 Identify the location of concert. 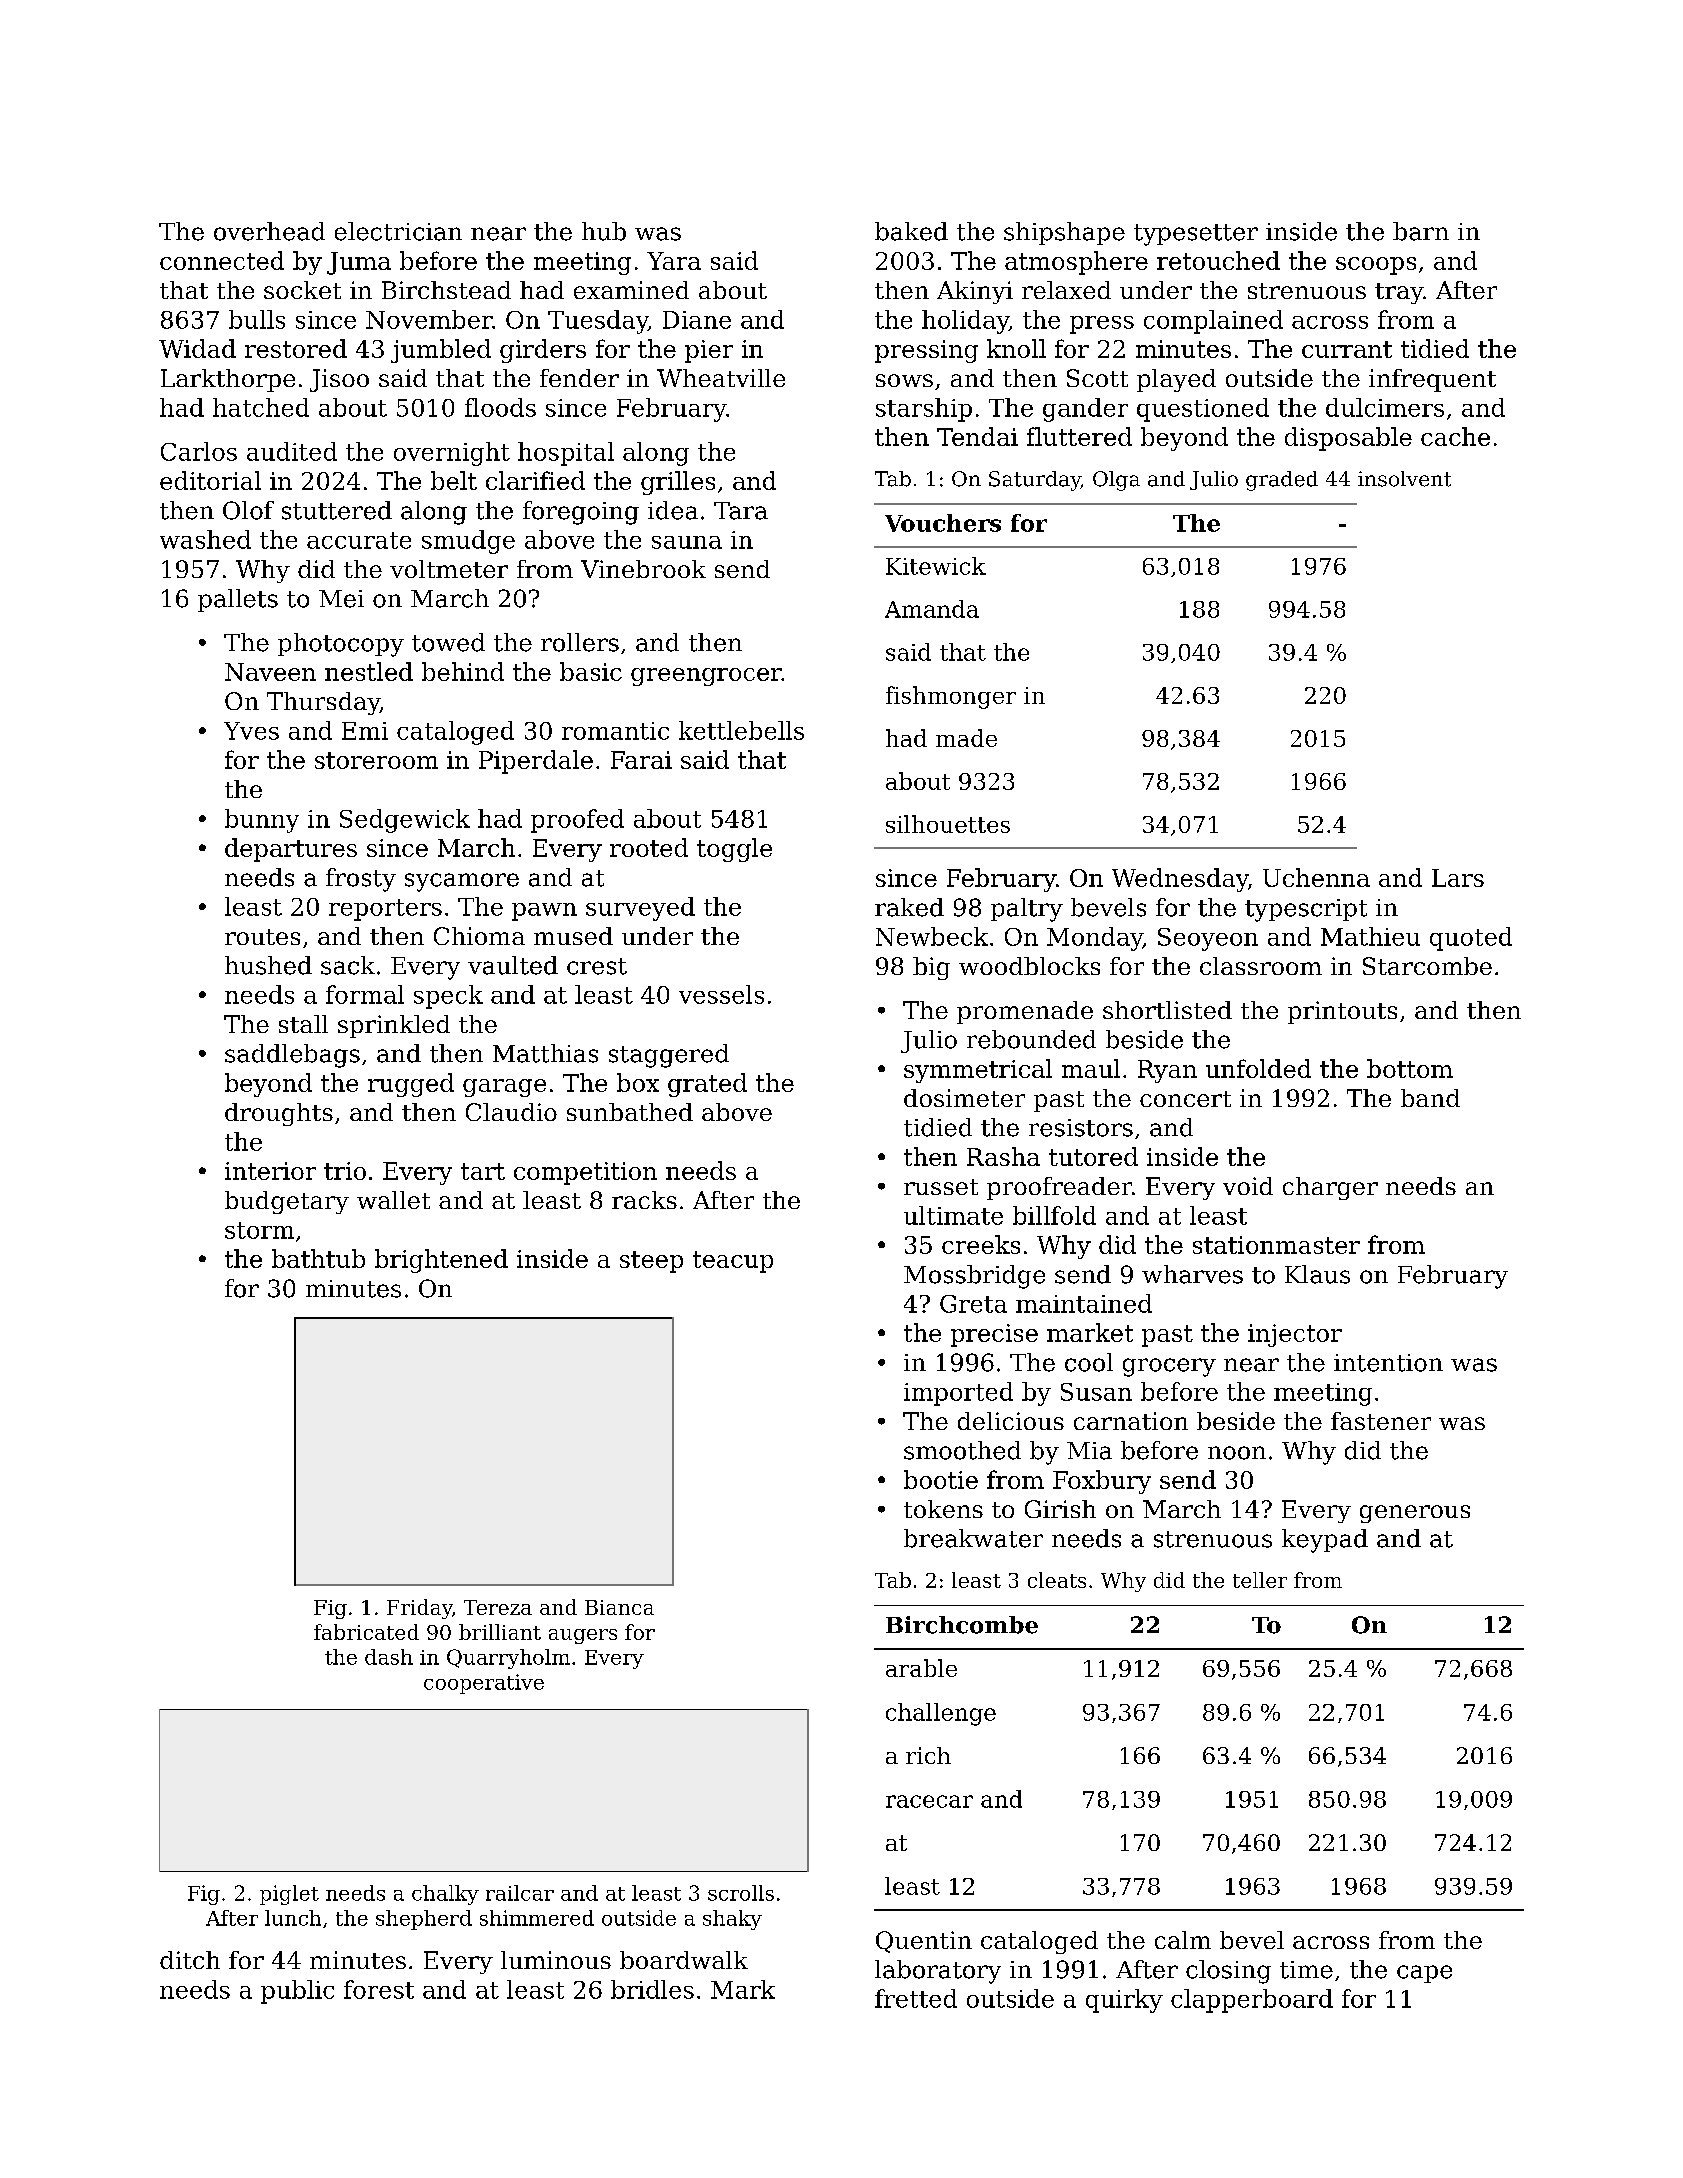
(1185, 1099).
